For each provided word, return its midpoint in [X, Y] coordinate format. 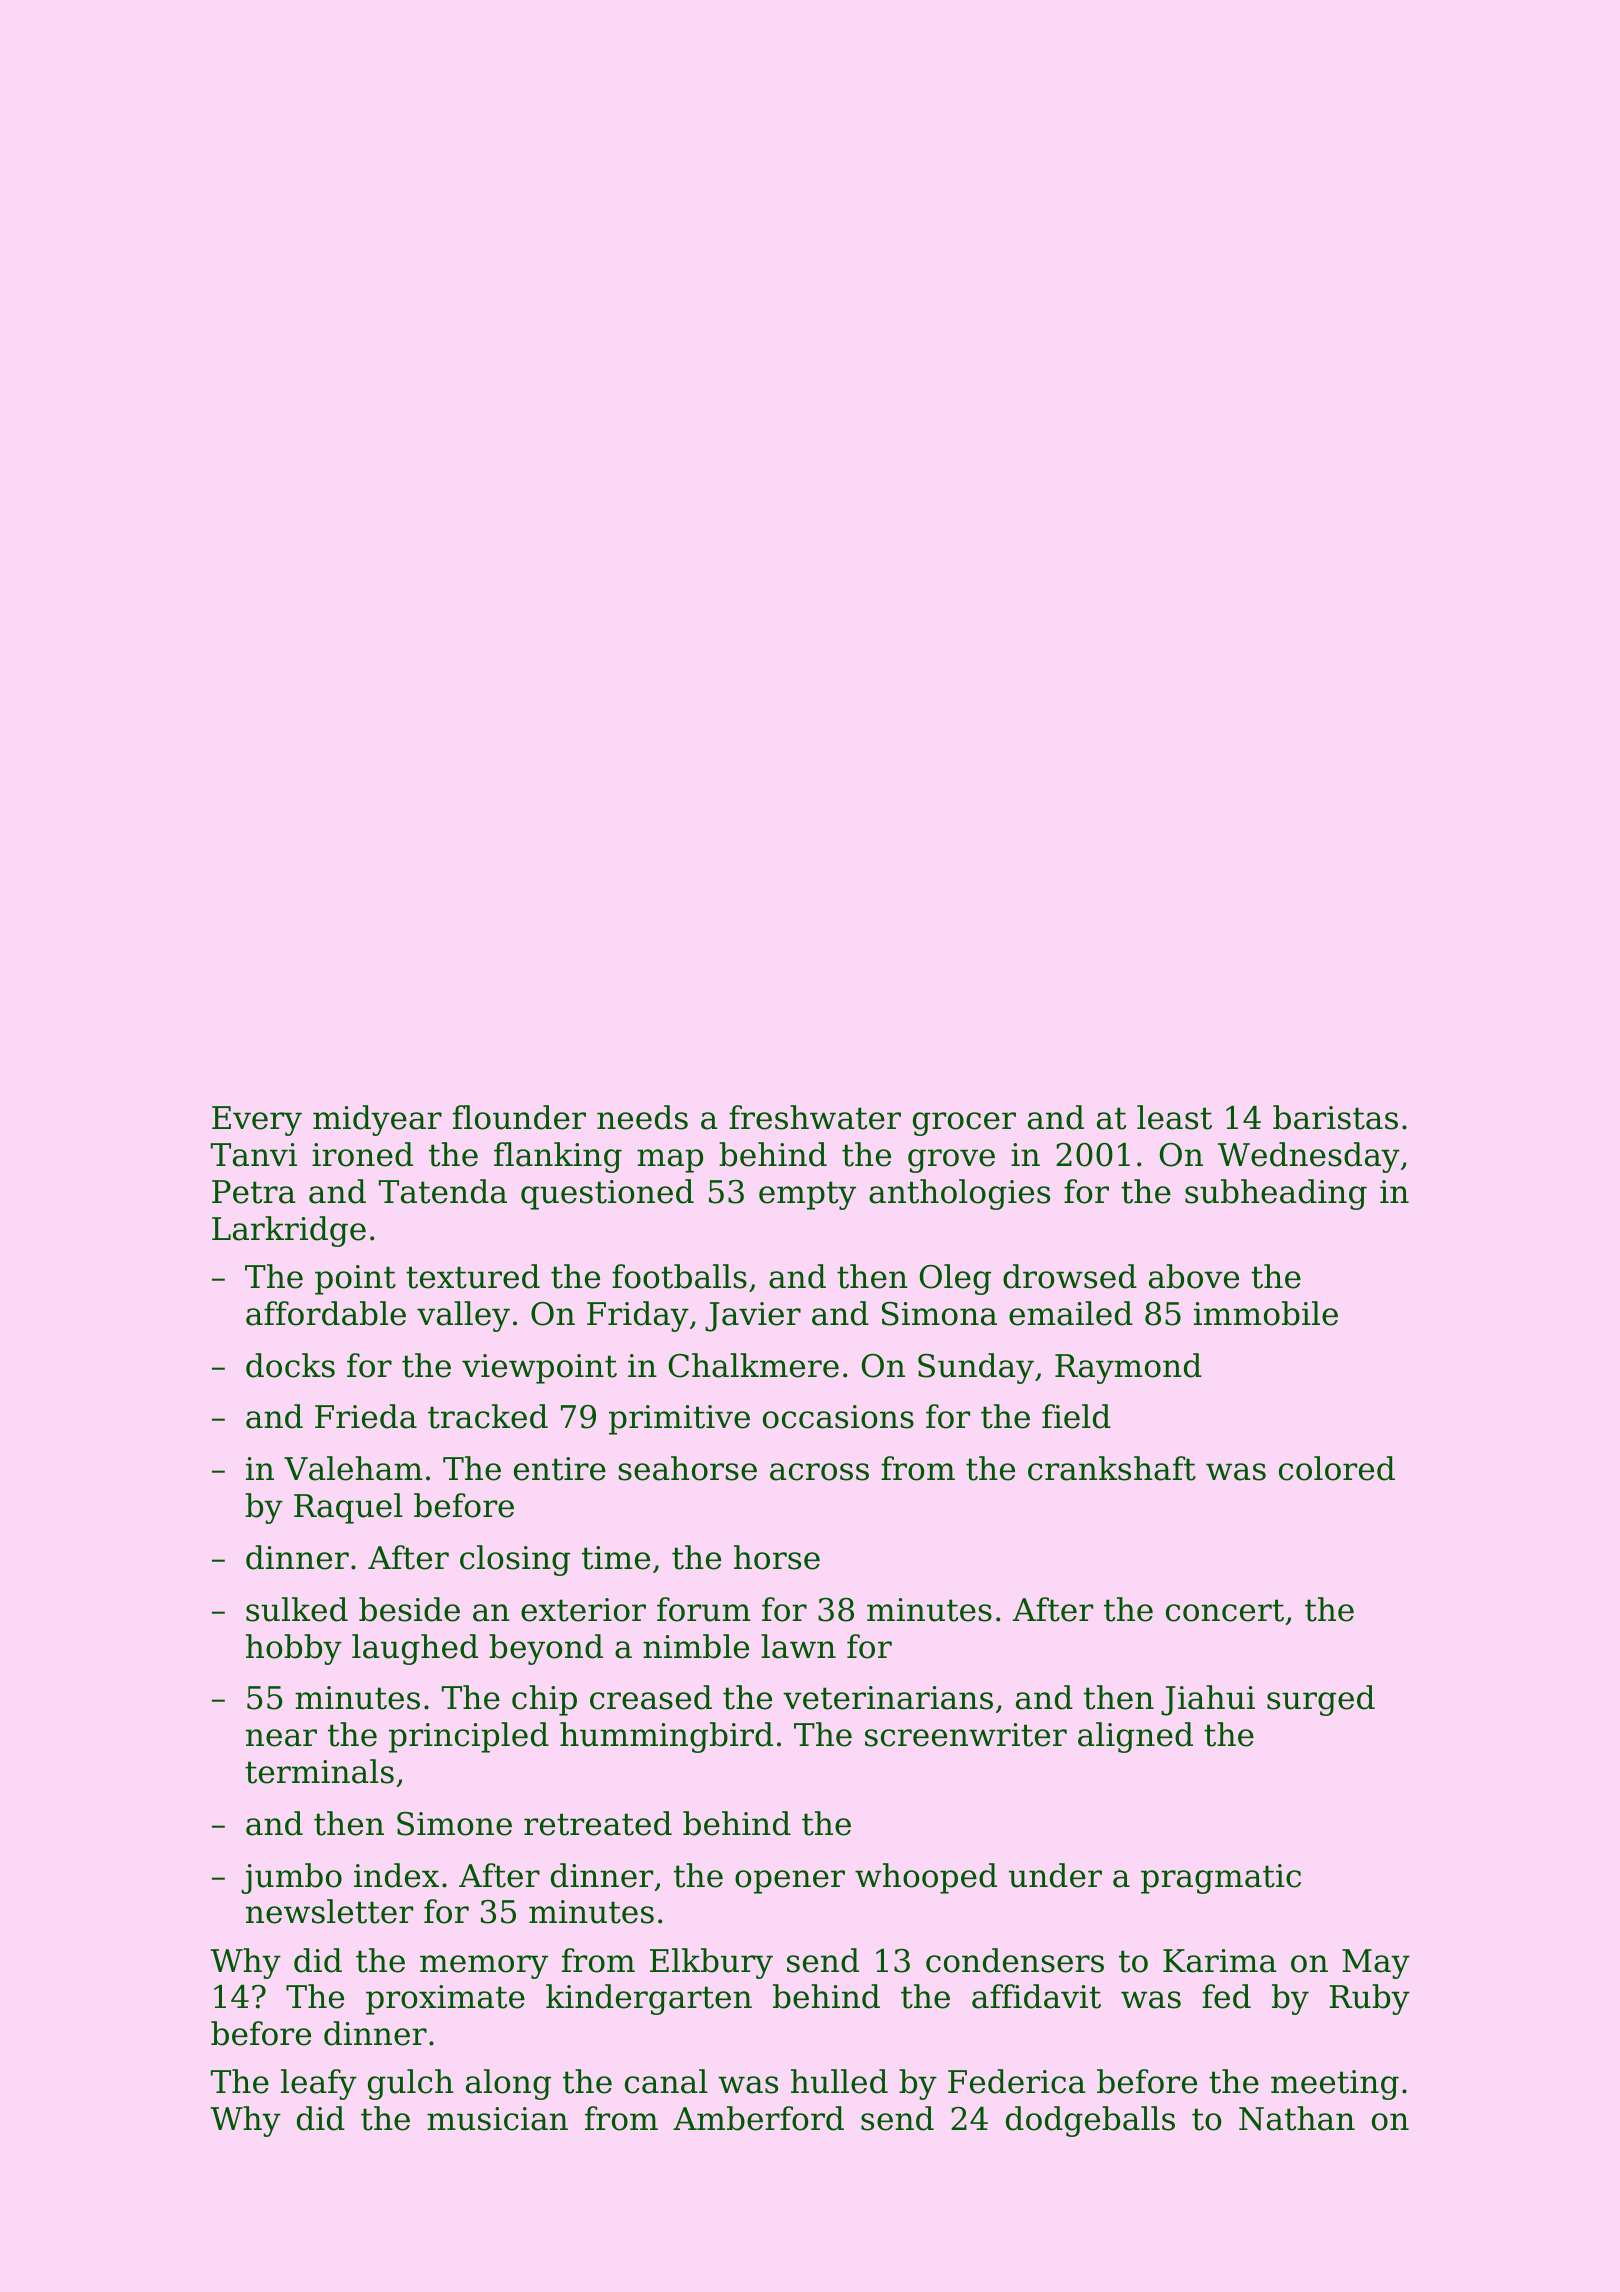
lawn [798, 1646]
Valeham [353, 1468]
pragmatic [1221, 1879]
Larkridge [289, 1231]
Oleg [955, 1279]
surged [1321, 1700]
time [616, 1558]
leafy [319, 2084]
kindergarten [649, 1999]
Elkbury [711, 1963]
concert [1225, 1610]
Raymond [1128, 1368]
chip [544, 1700]
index [396, 1875]
